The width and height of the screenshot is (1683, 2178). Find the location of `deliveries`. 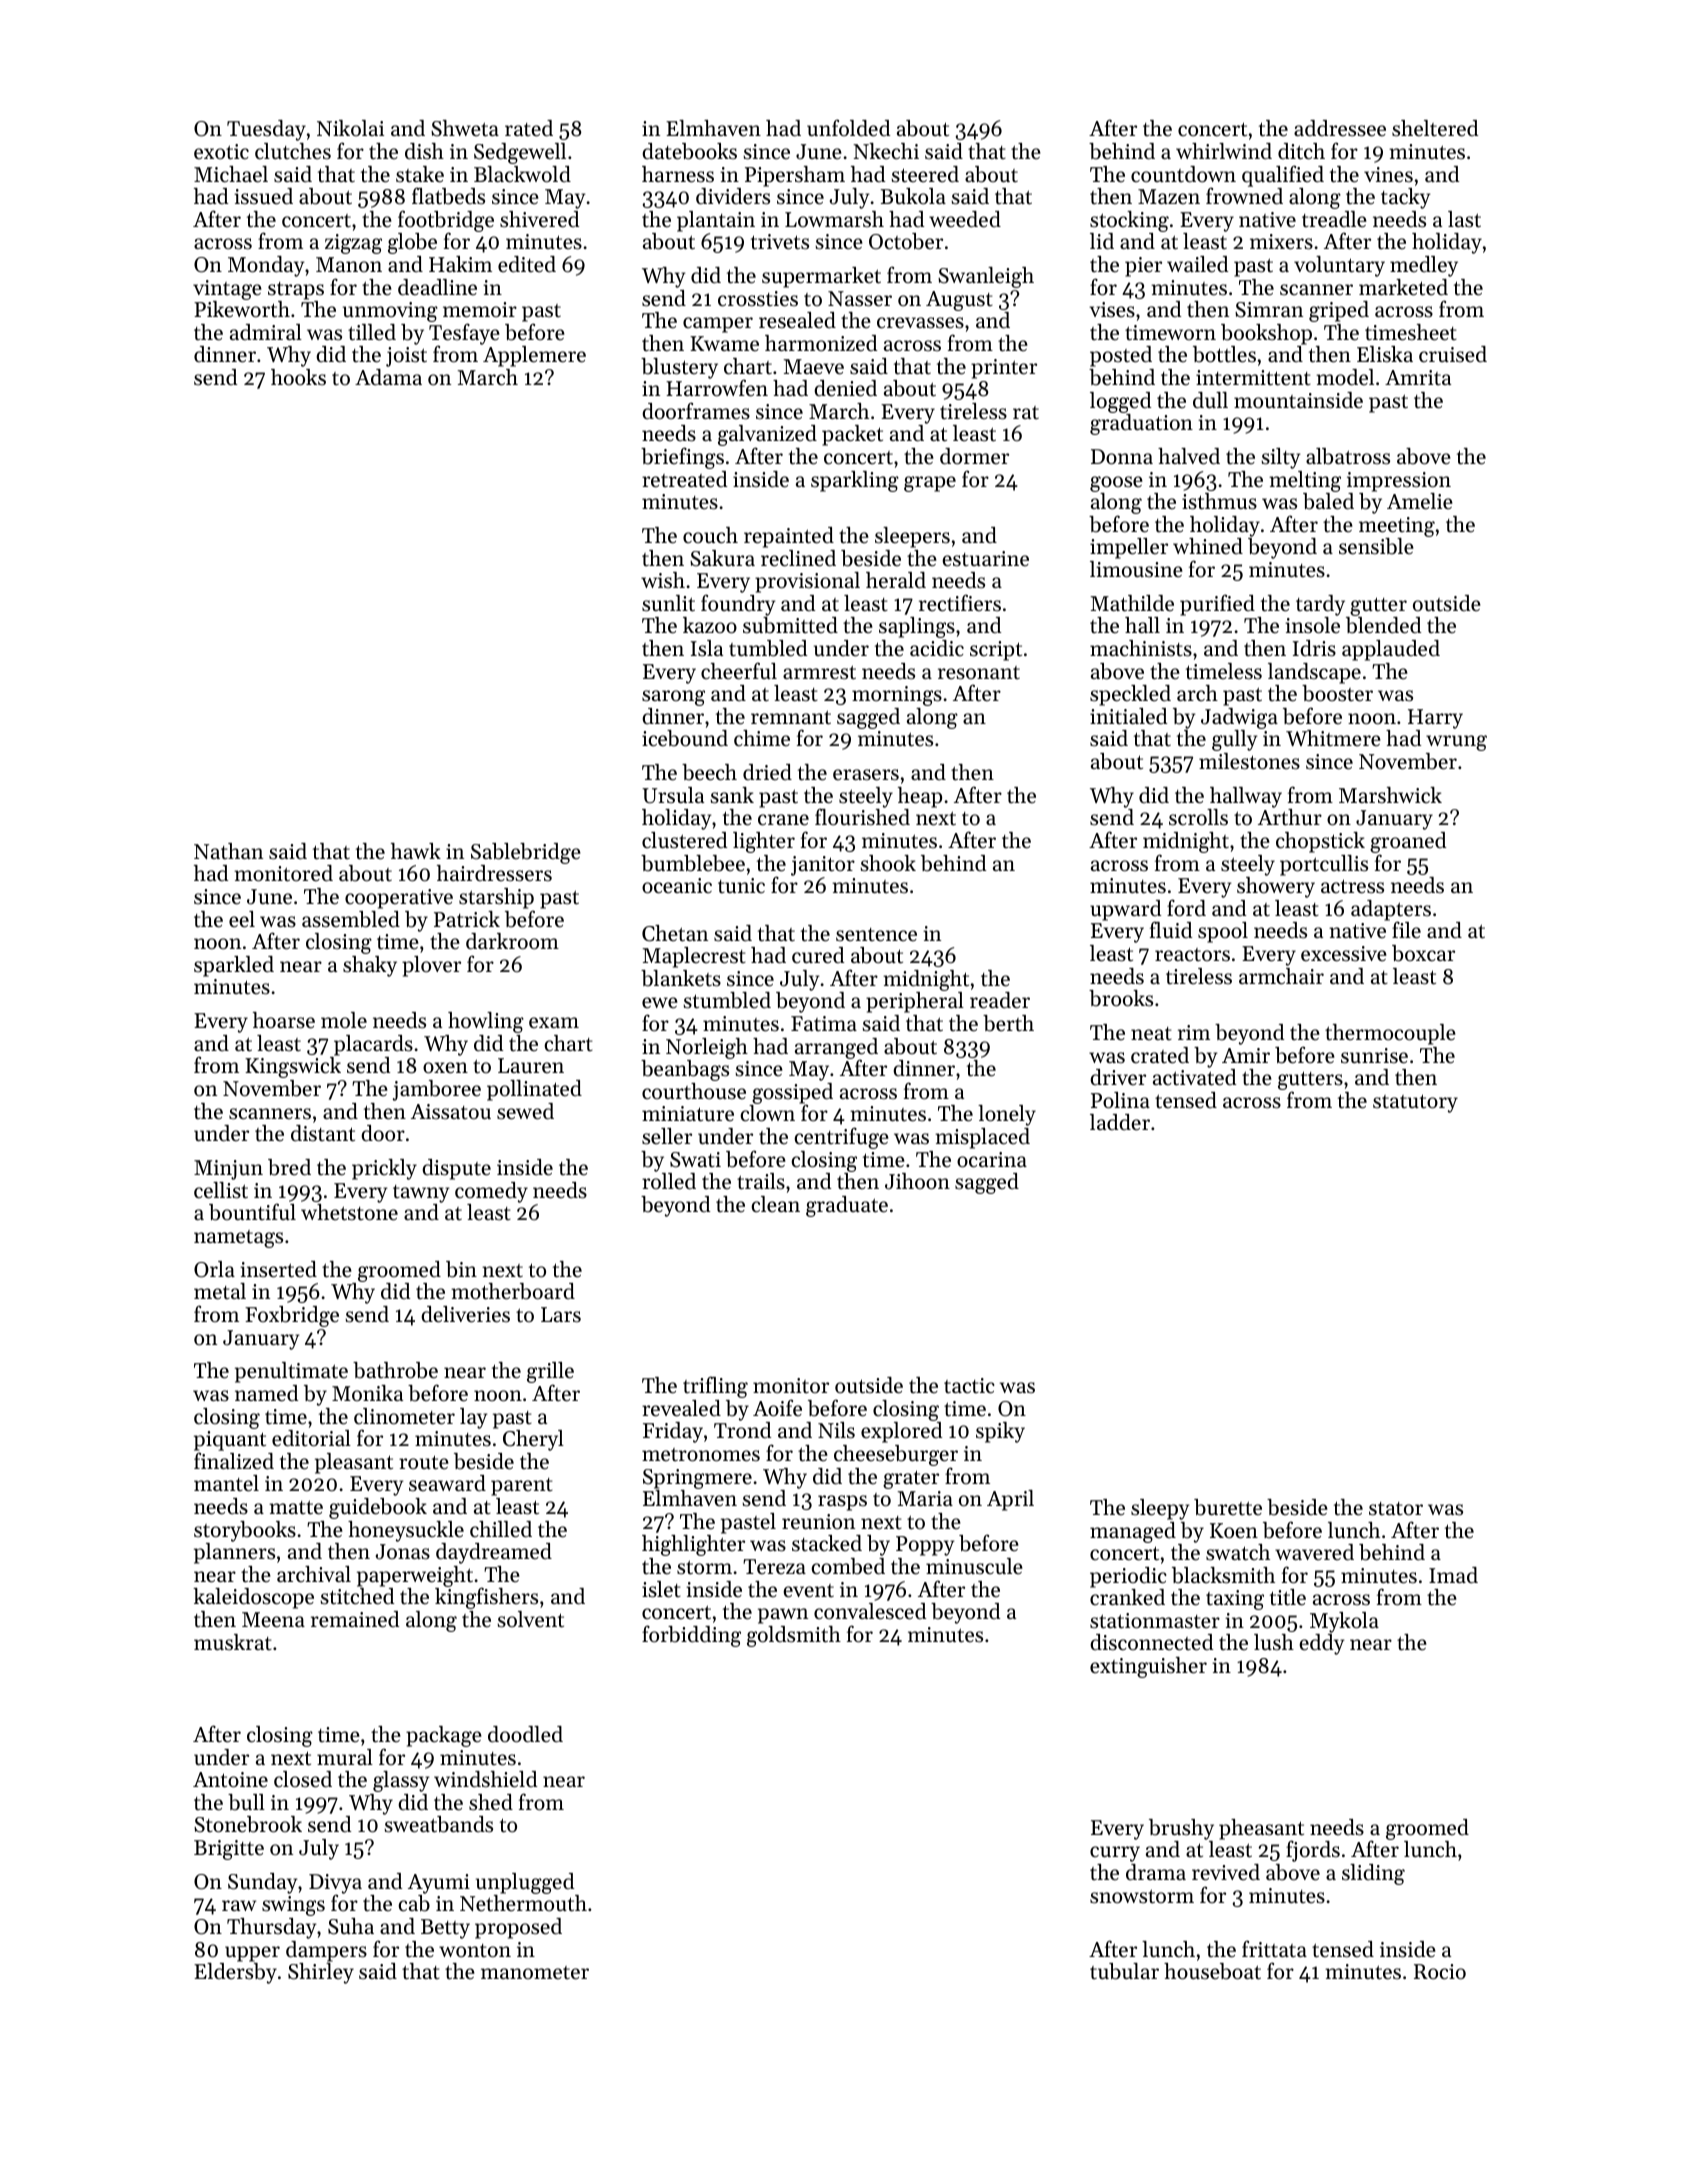

deliveries is located at coordinates (465, 1314).
